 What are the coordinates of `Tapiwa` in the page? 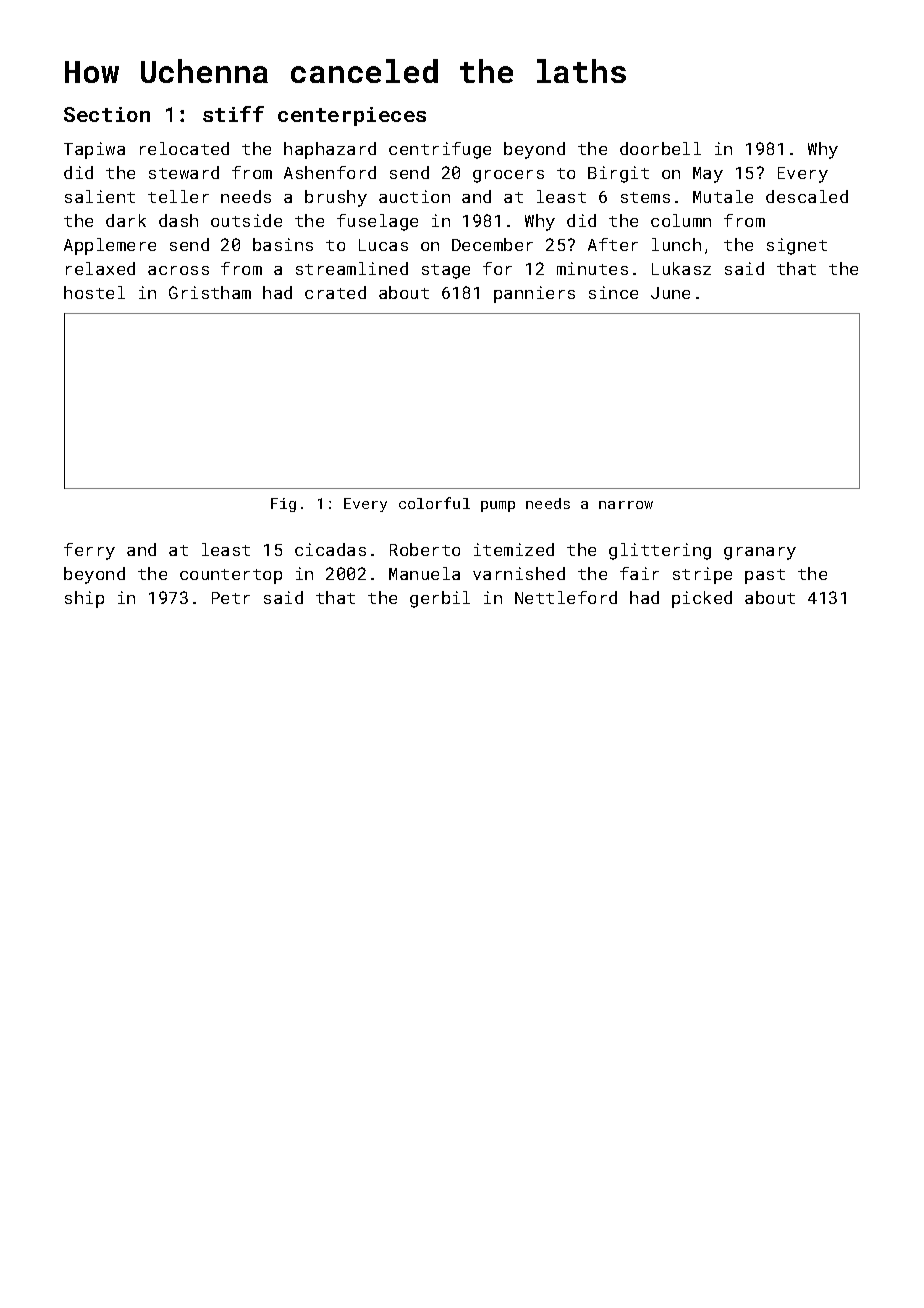 It's located at (94, 150).
